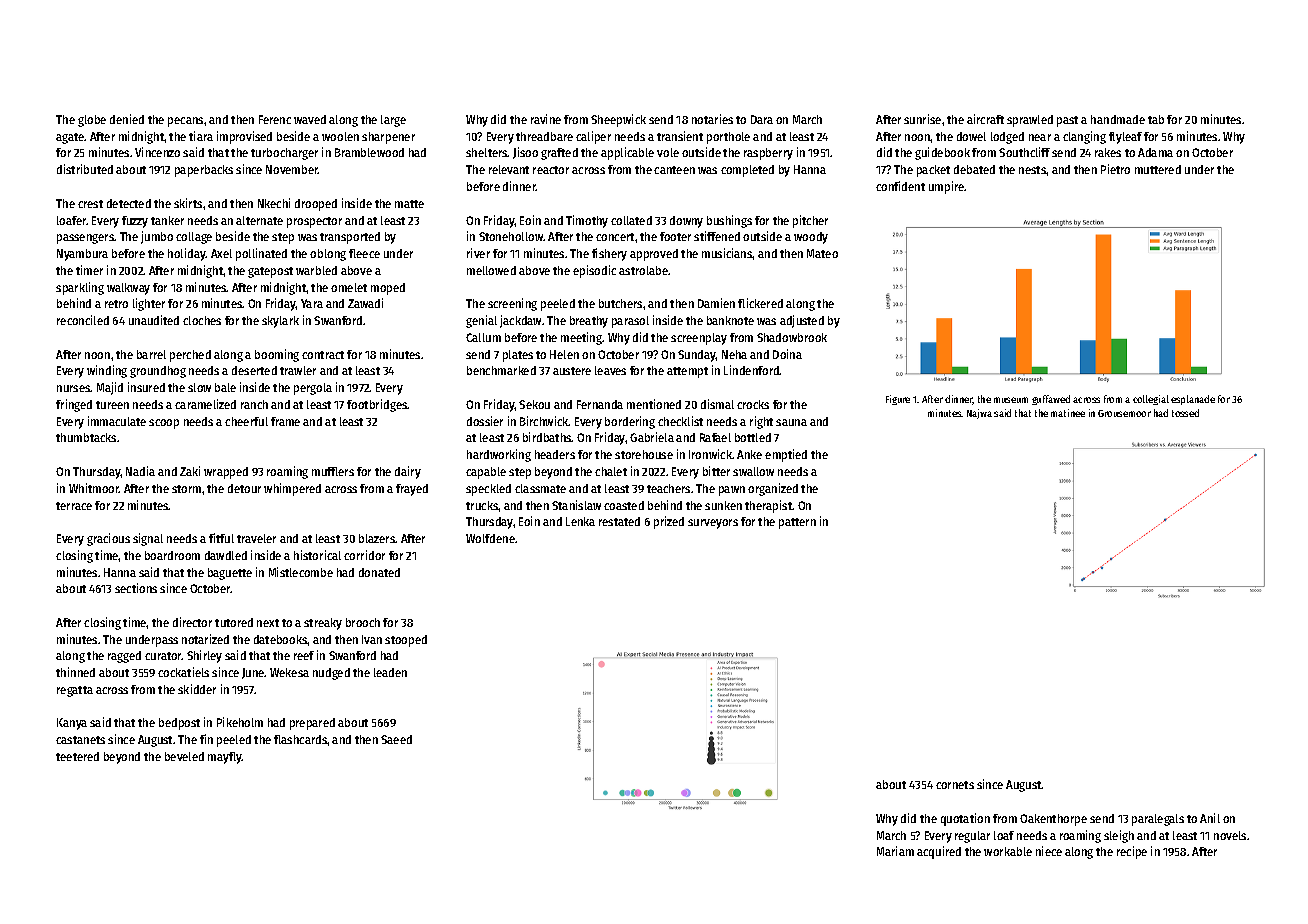  I want to click on fuzzy, so click(135, 222).
